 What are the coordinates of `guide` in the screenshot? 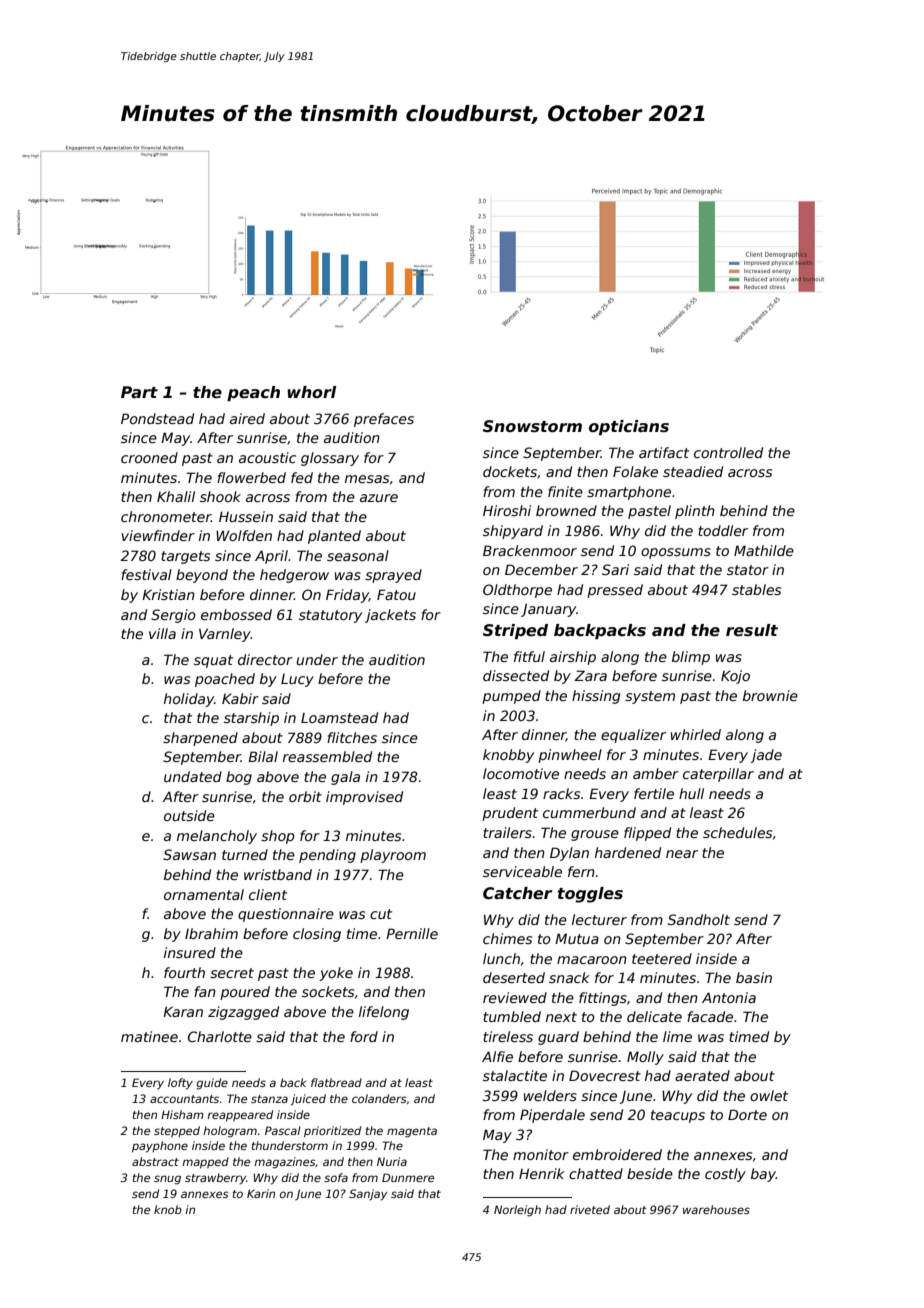 It's located at (212, 1084).
